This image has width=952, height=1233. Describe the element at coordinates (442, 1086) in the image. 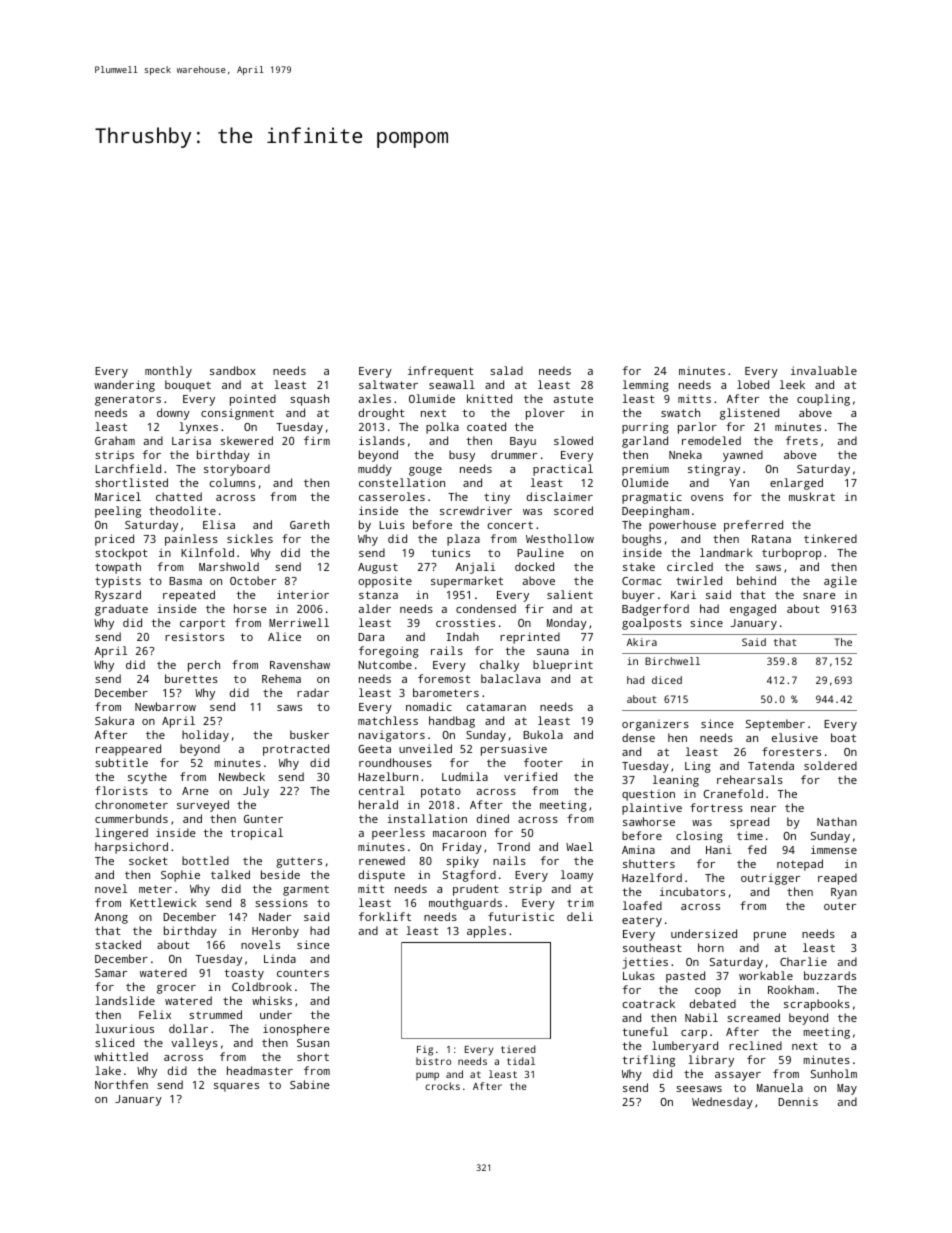

I see `crocks` at that location.
